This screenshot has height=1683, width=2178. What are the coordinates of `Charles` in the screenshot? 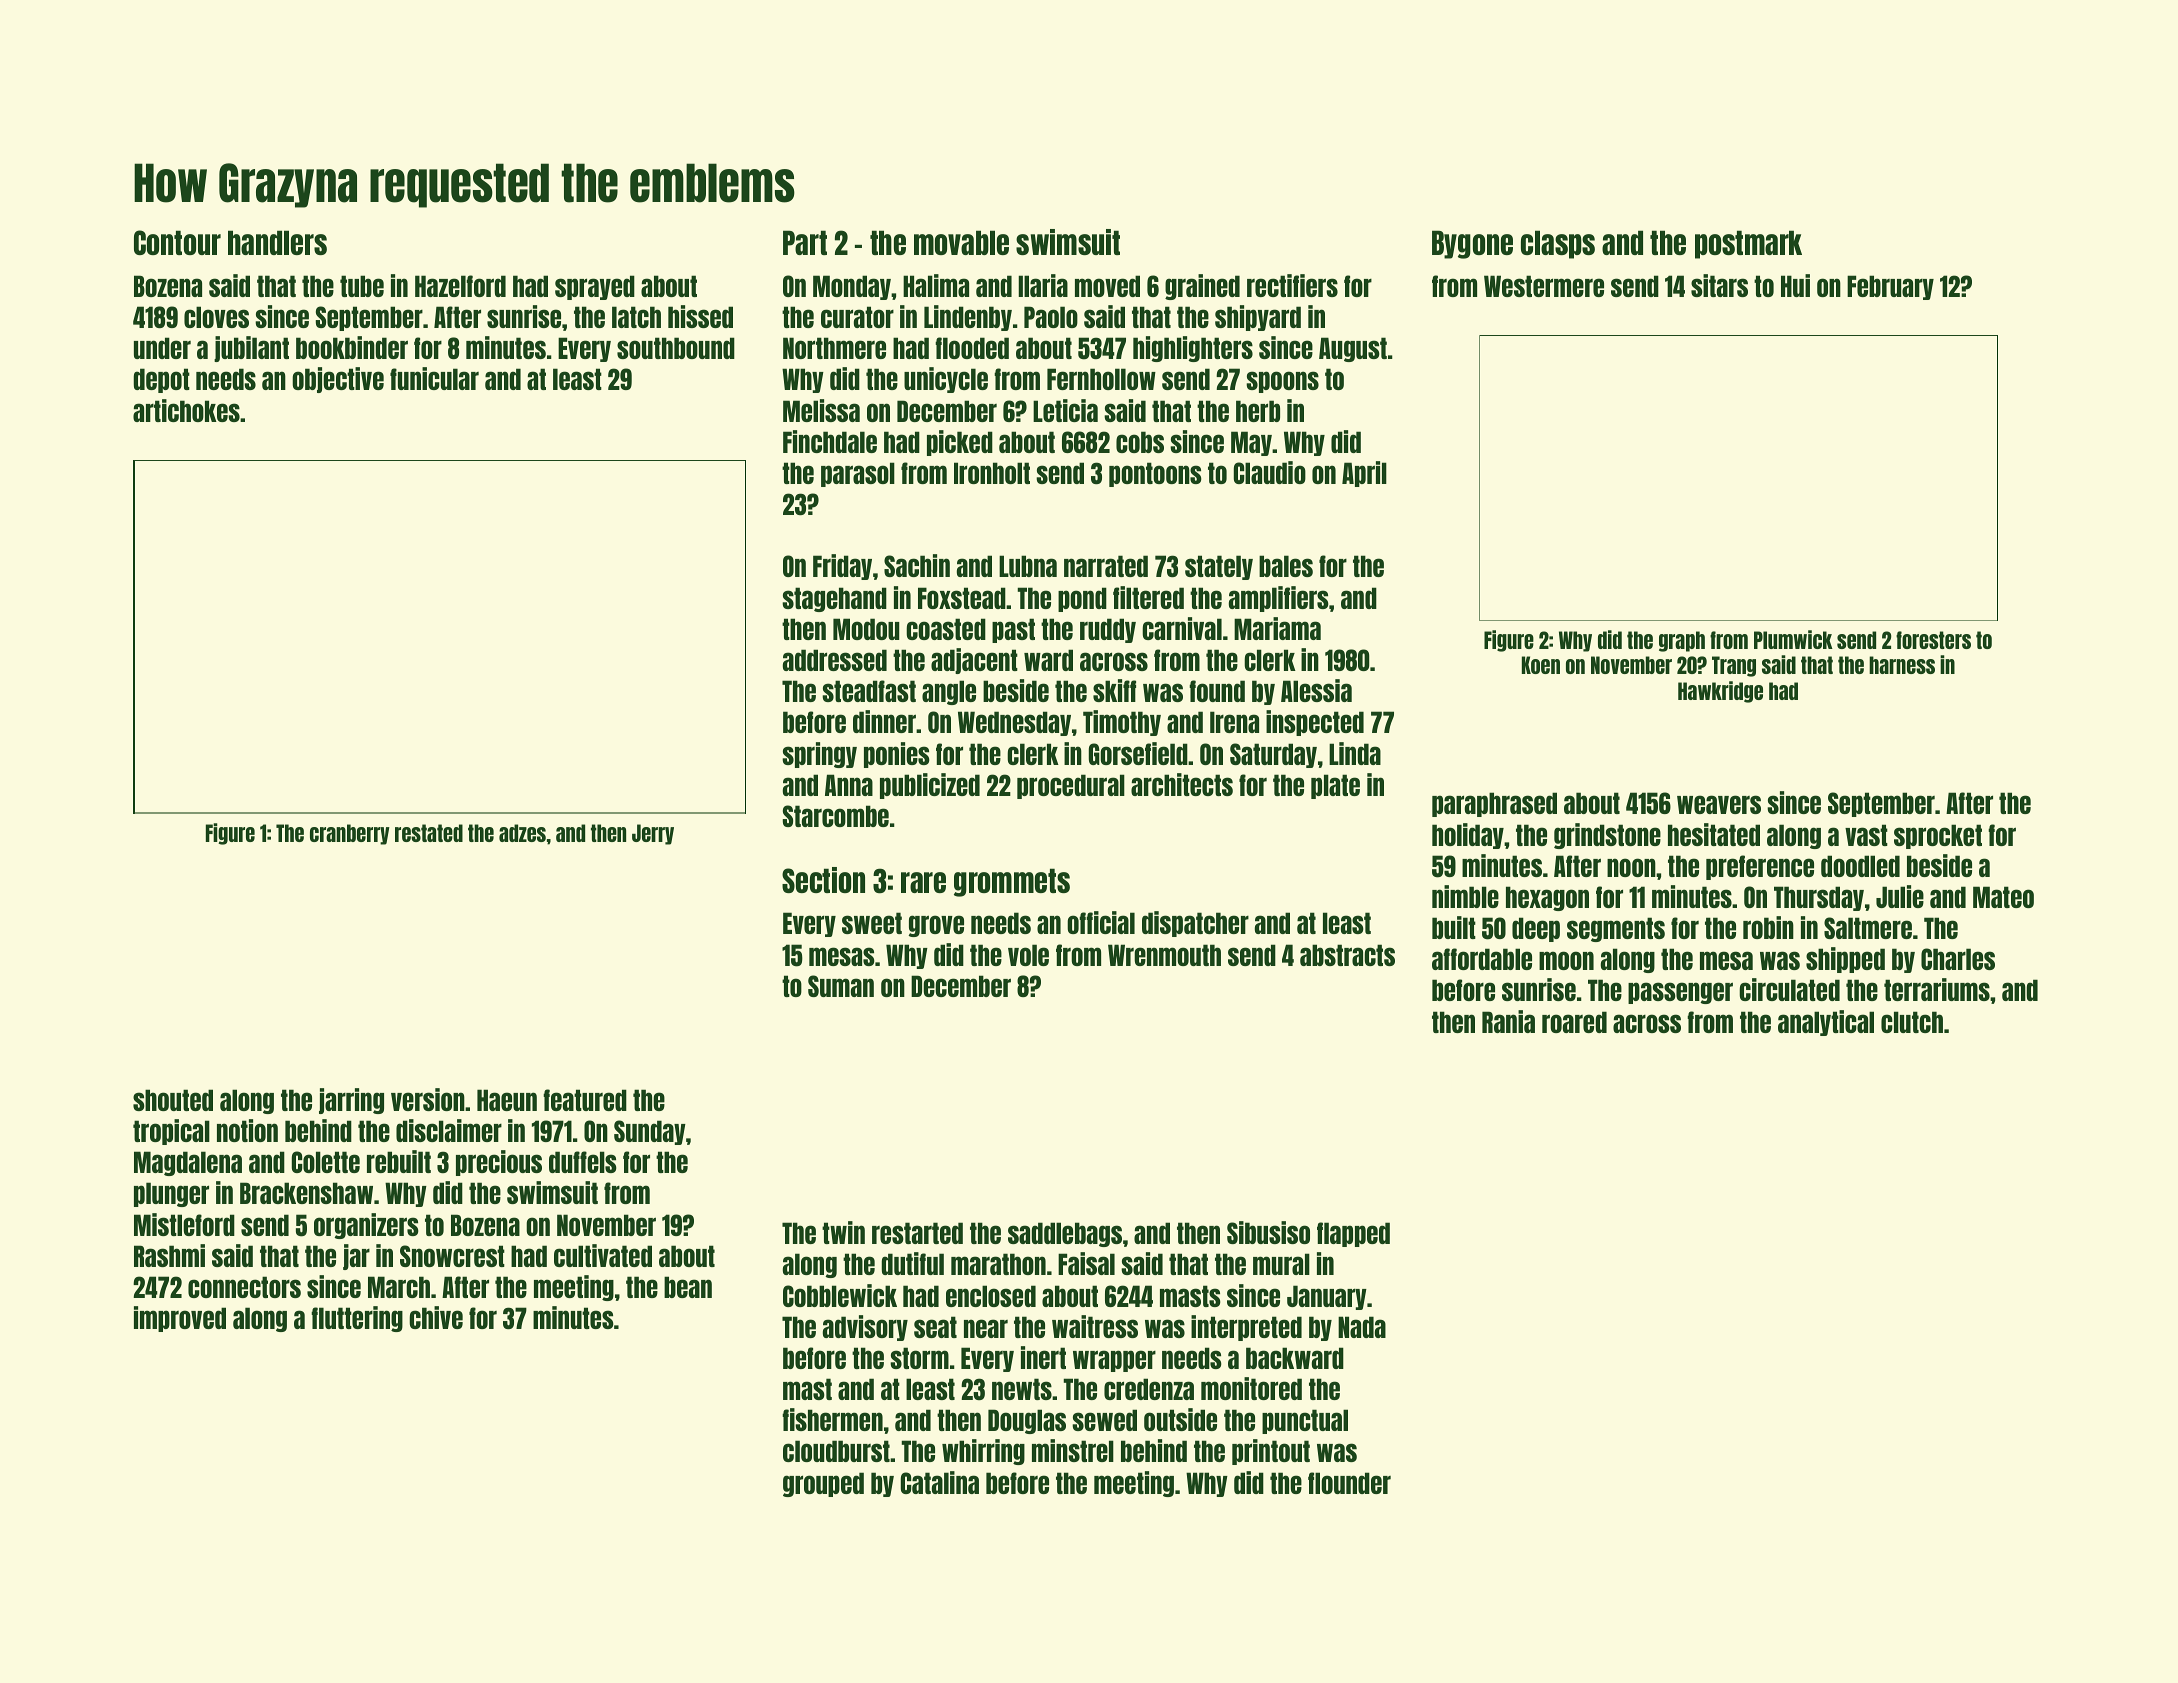 It's located at (1958, 959).
